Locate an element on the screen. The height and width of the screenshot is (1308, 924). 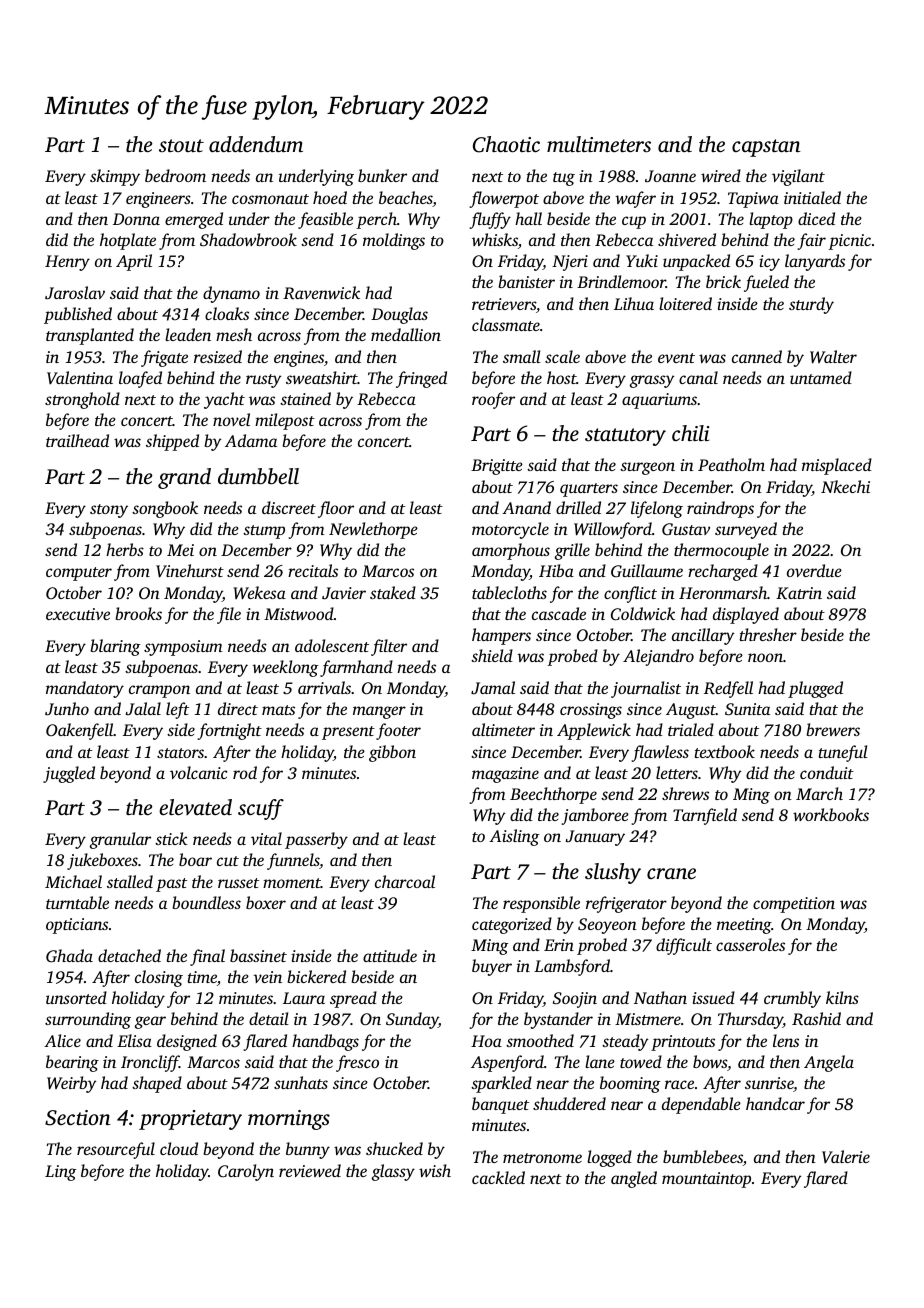
vital is located at coordinates (266, 838).
